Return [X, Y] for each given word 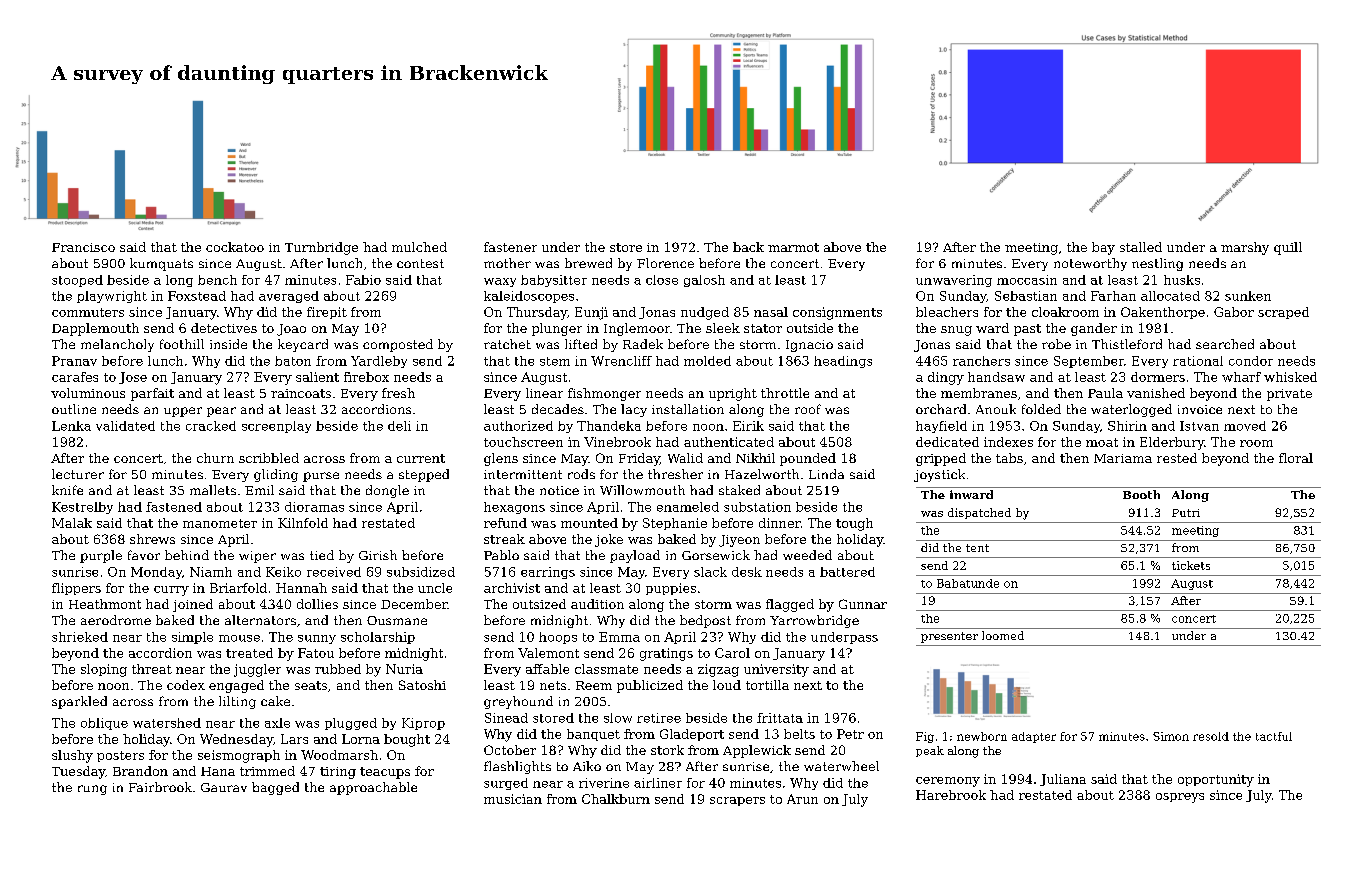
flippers [76, 589]
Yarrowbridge [814, 621]
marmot [793, 247]
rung [92, 790]
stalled [1141, 247]
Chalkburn [616, 799]
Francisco [83, 247]
